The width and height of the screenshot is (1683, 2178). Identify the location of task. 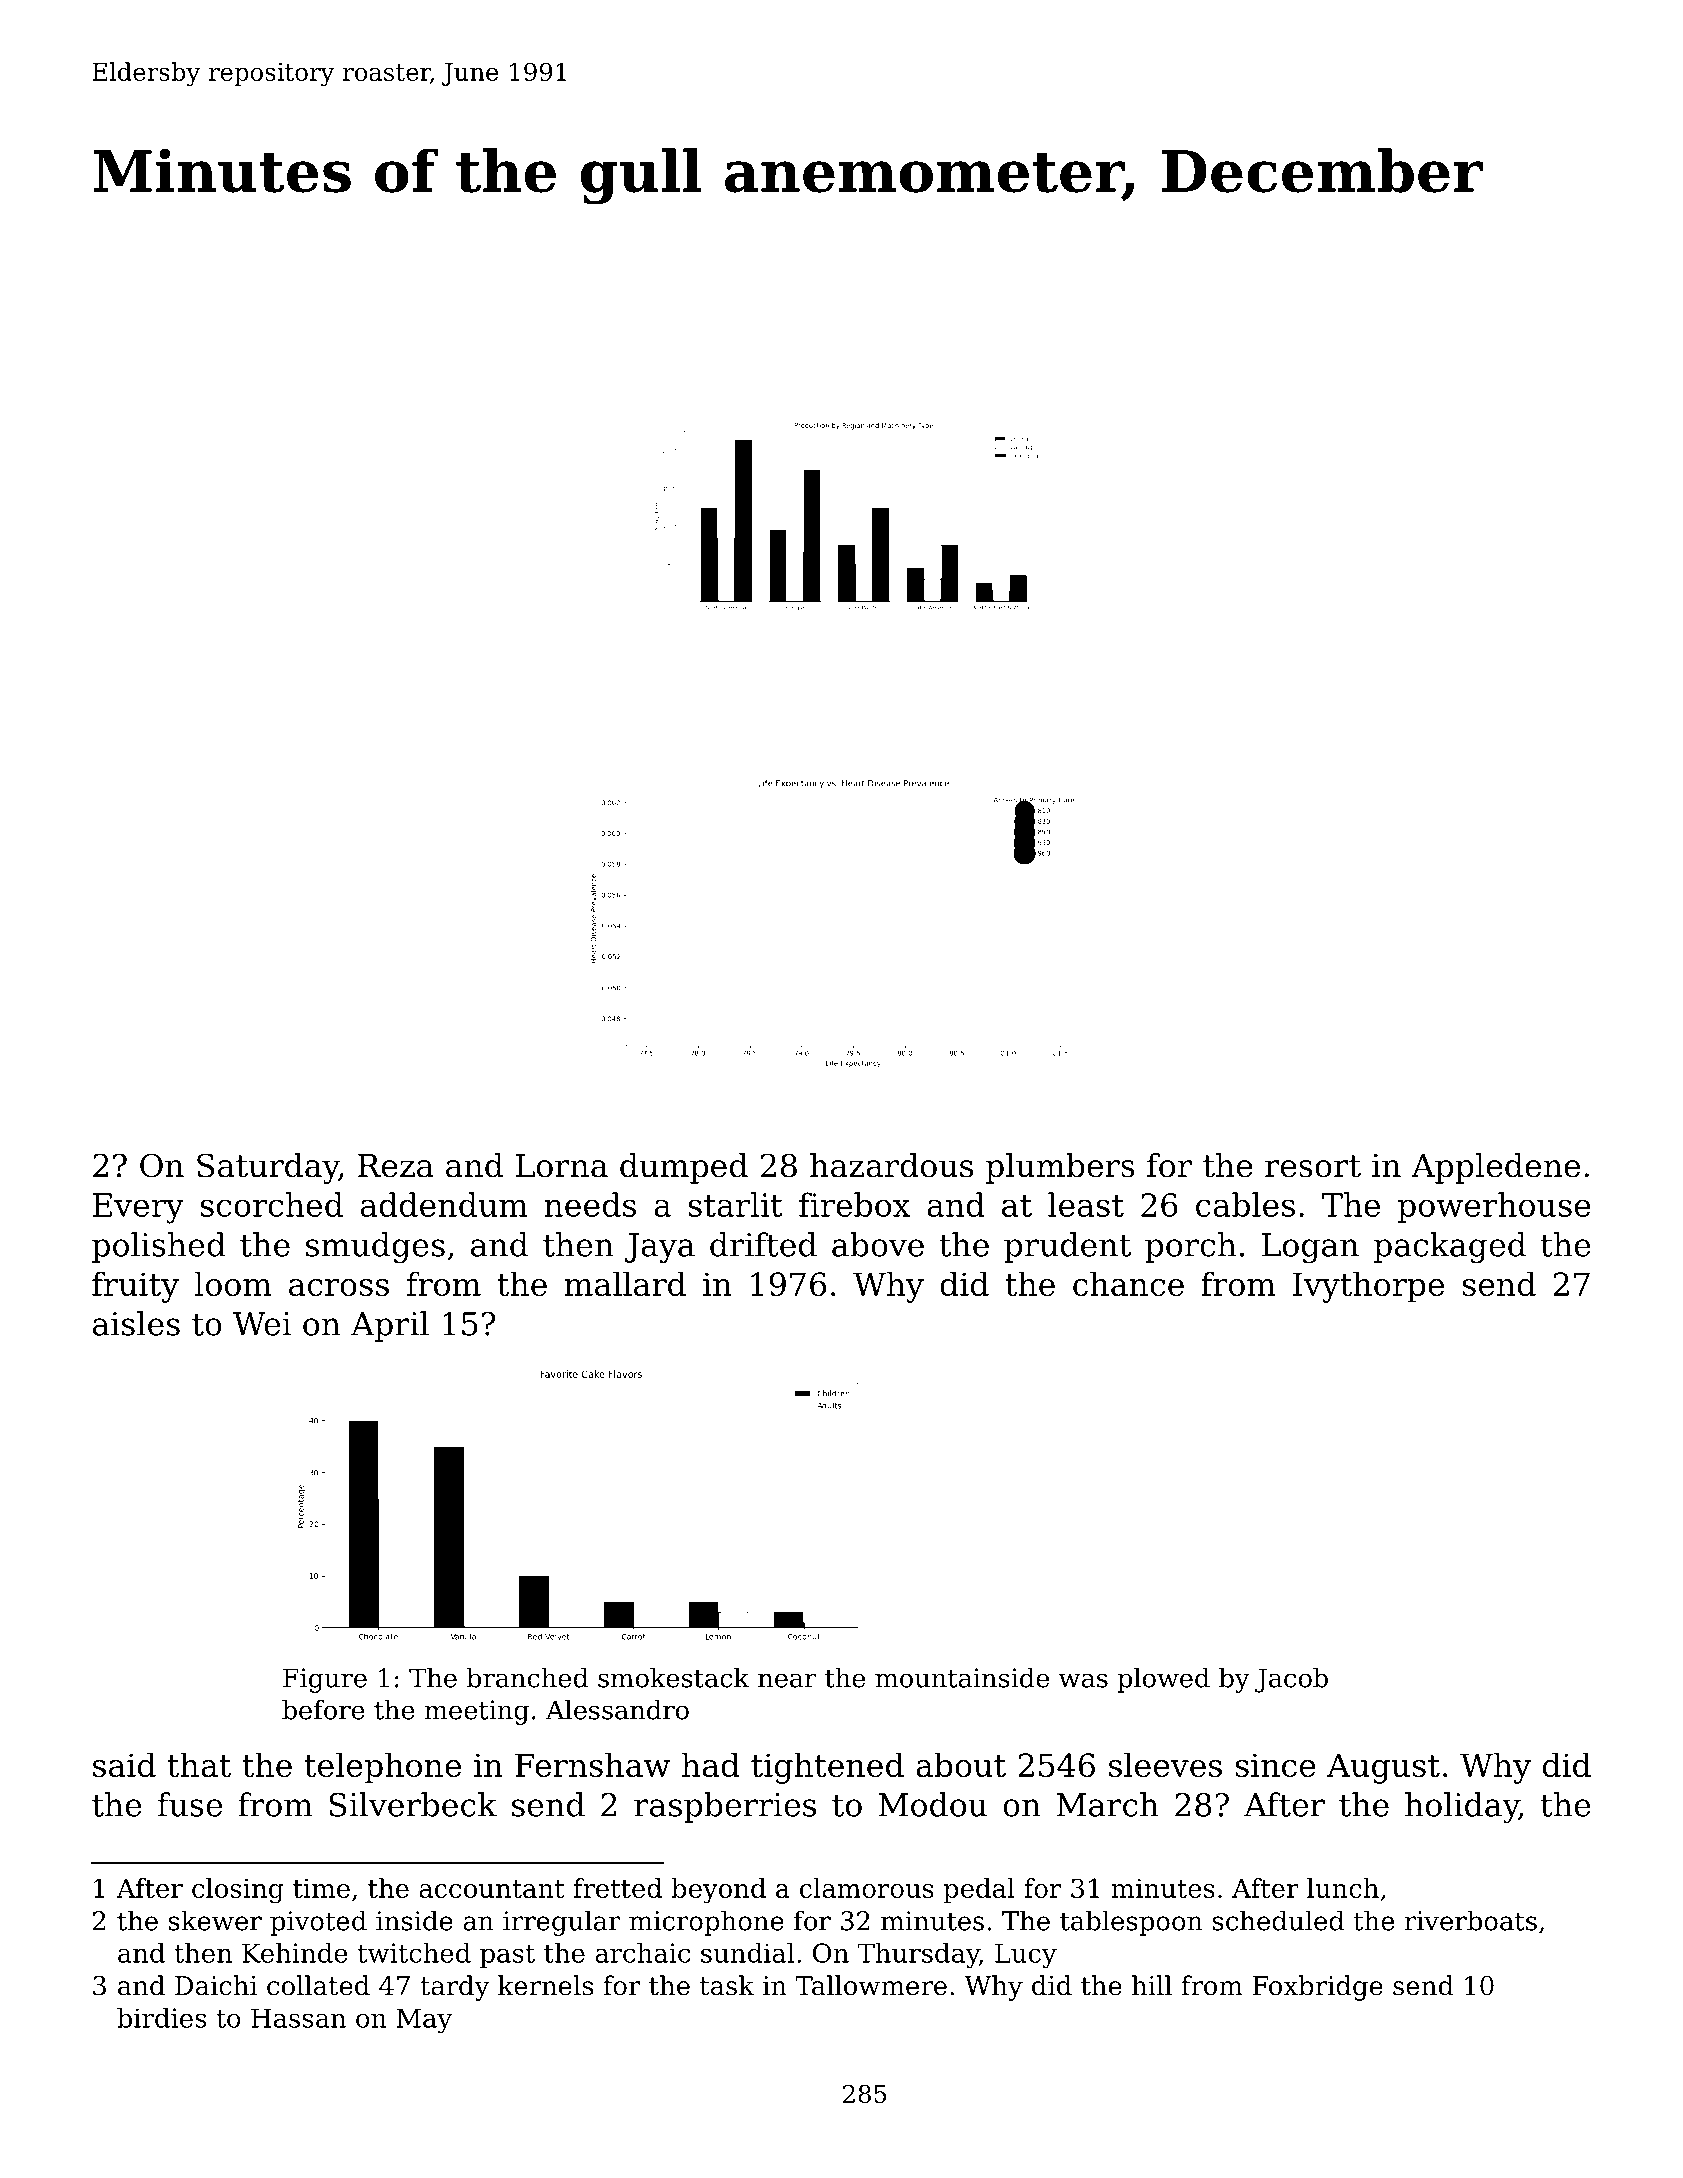
(727, 1985).
